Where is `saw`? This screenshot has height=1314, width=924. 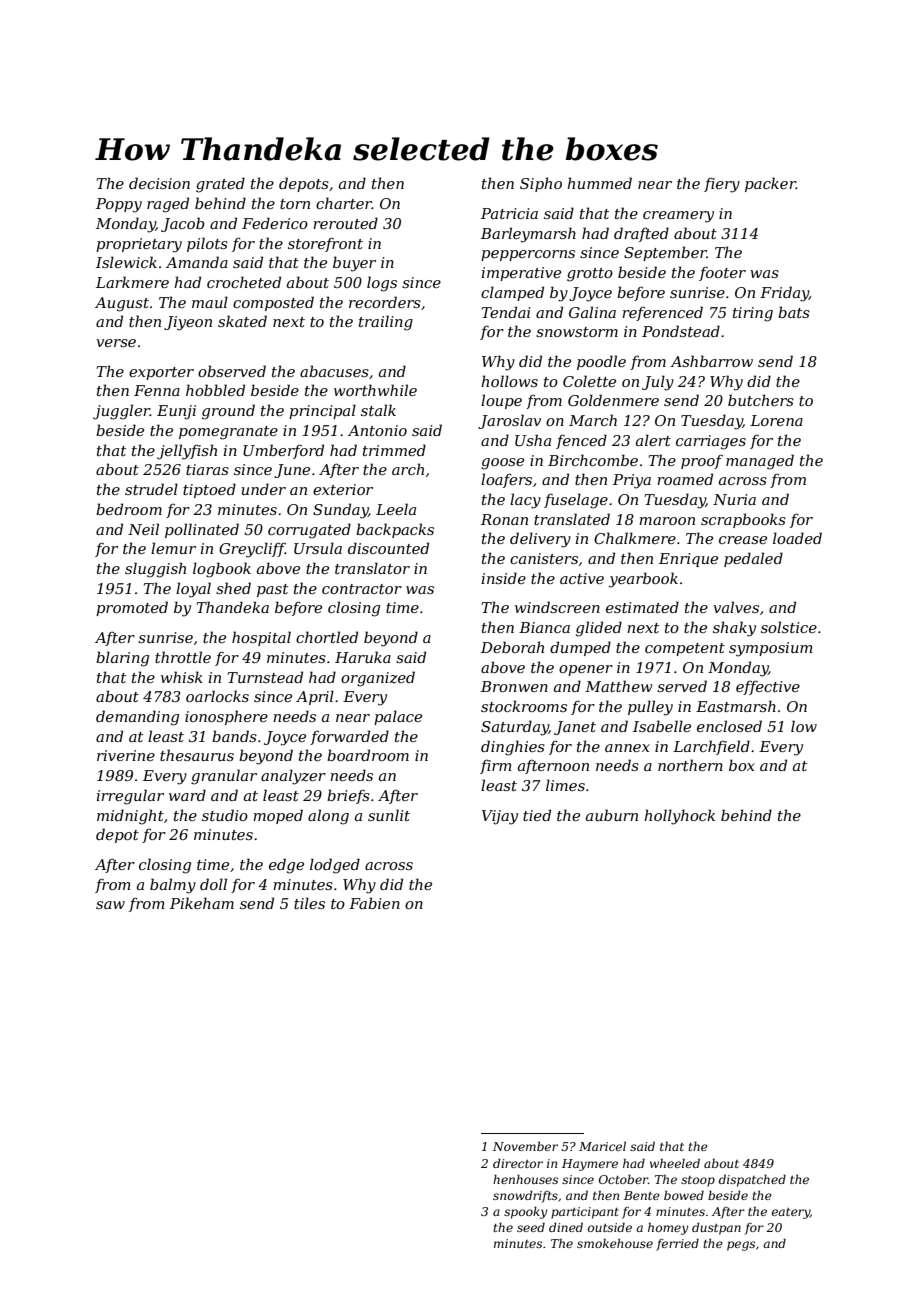
saw is located at coordinates (110, 905).
